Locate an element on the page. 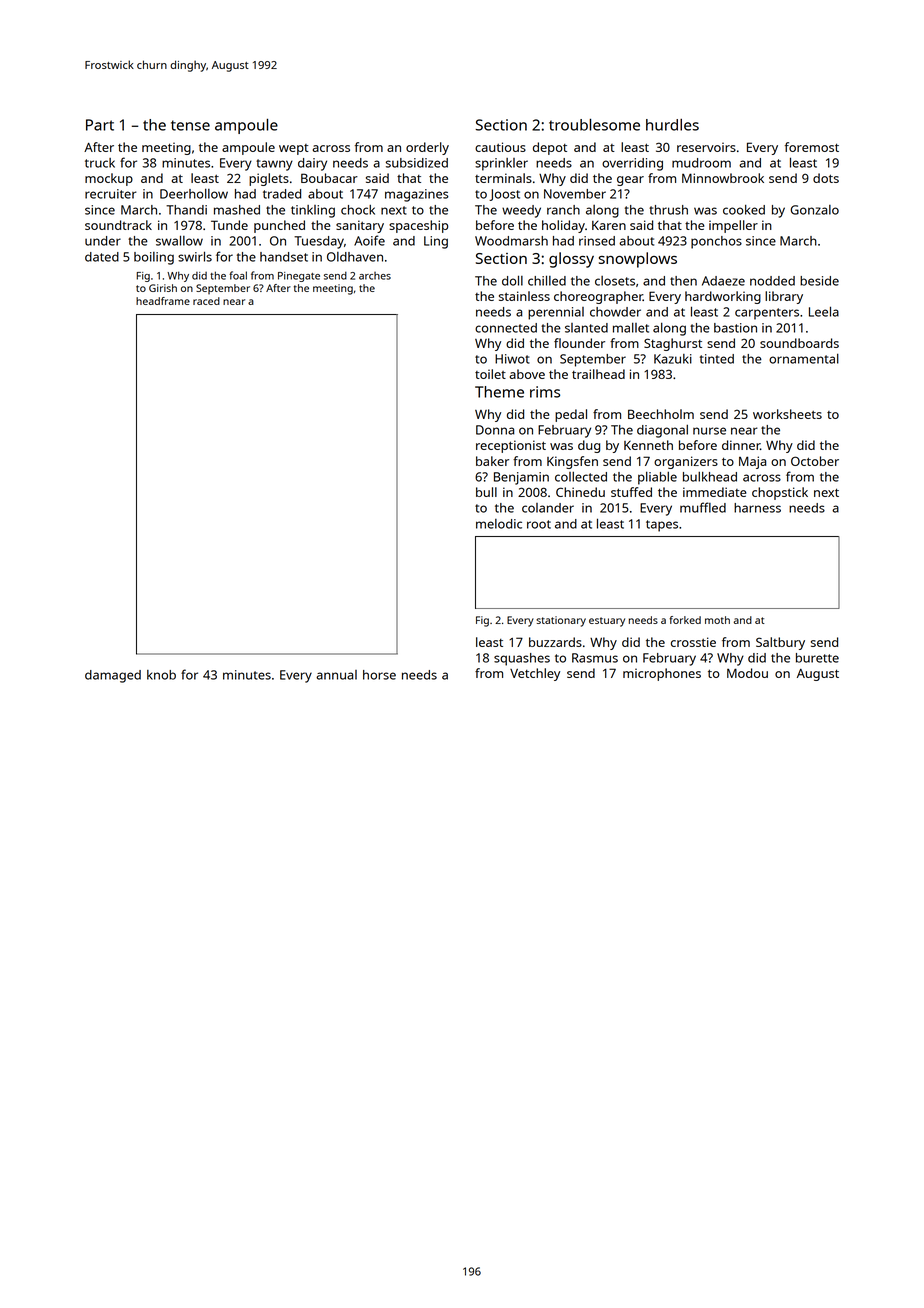 This page has width=924, height=1308. horse is located at coordinates (379, 675).
